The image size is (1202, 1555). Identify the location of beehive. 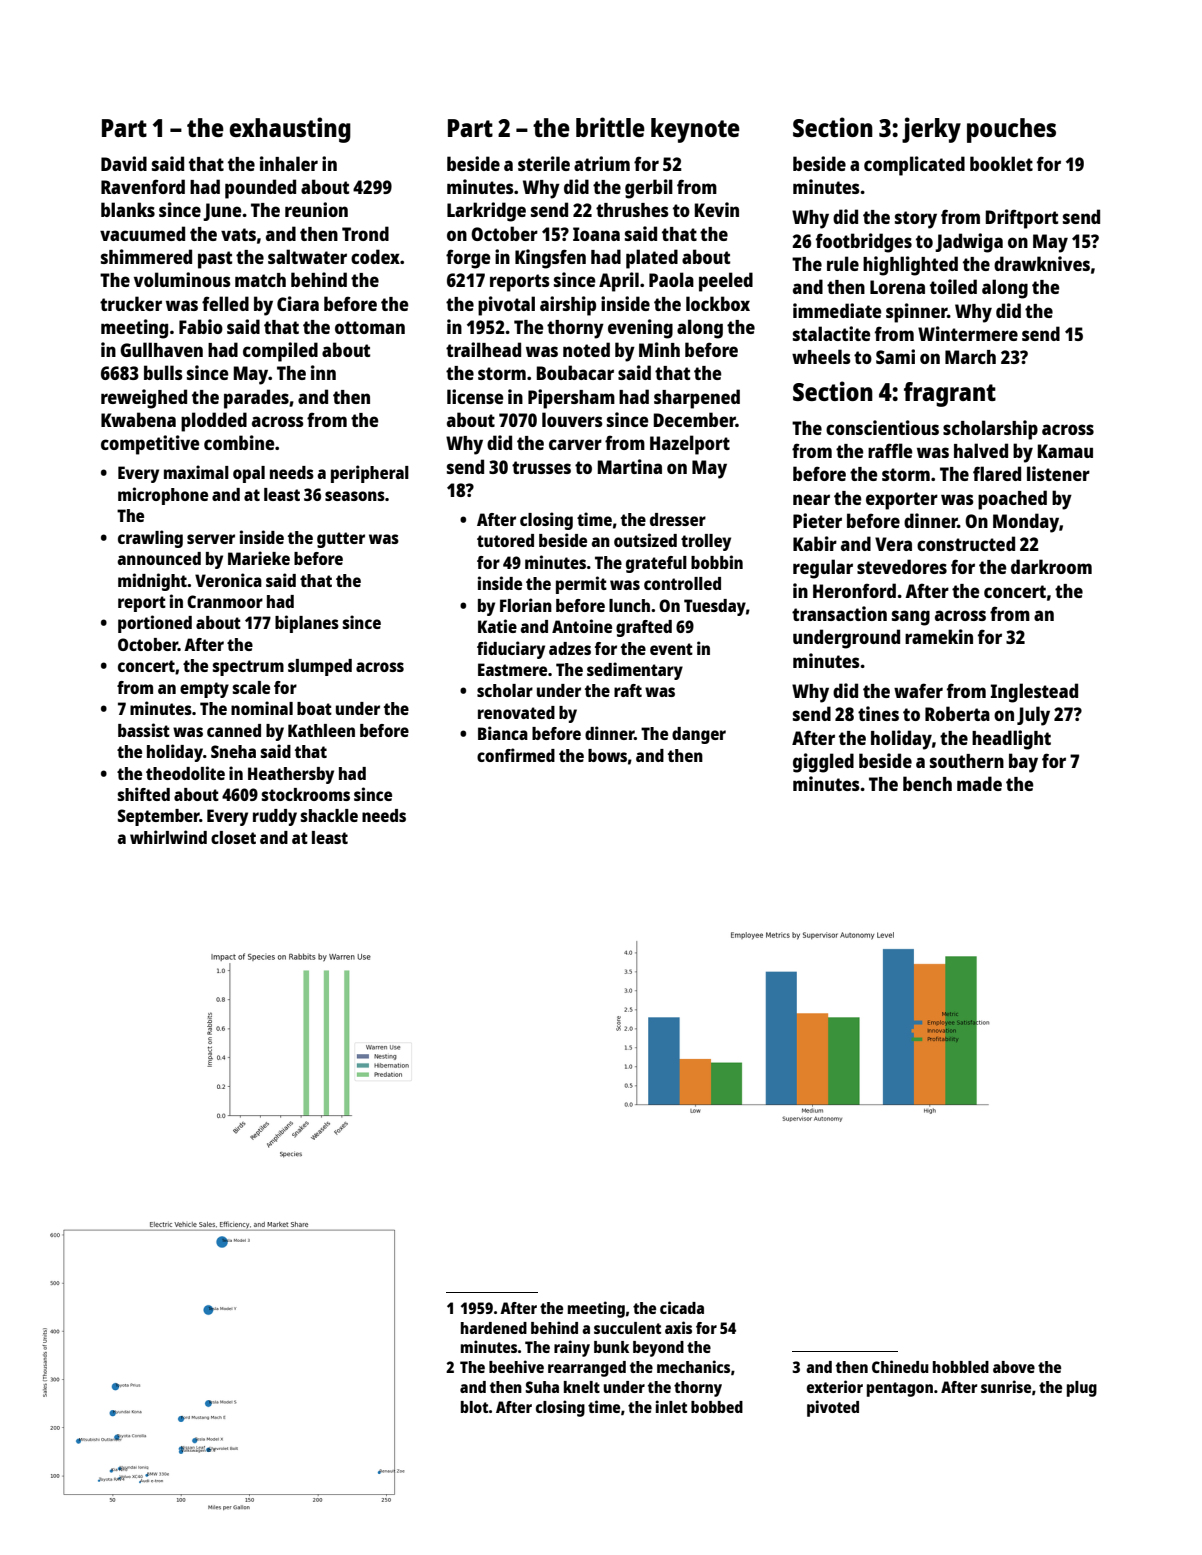
(516, 1366).
